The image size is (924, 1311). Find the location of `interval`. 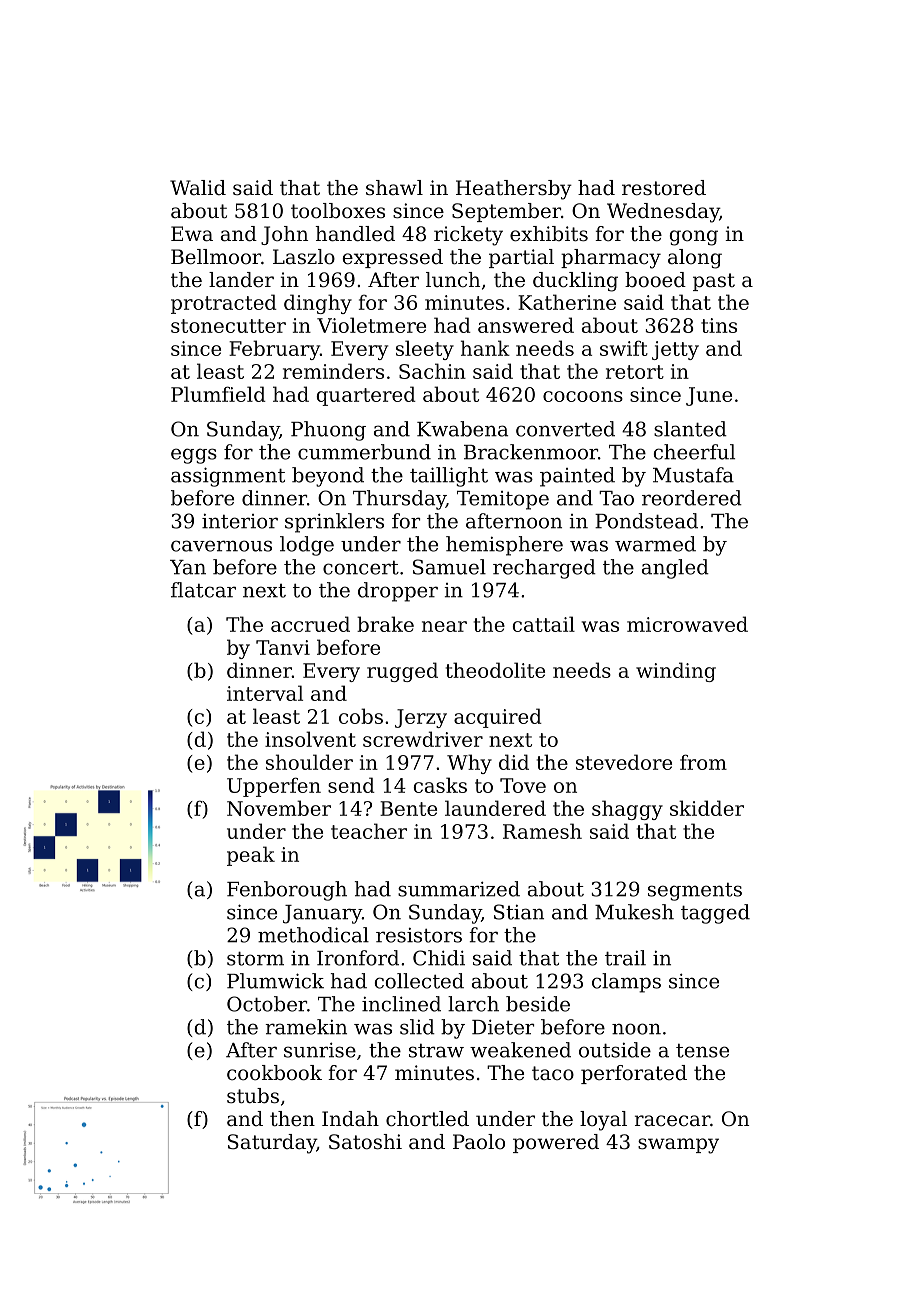

interval is located at coordinates (265, 693).
